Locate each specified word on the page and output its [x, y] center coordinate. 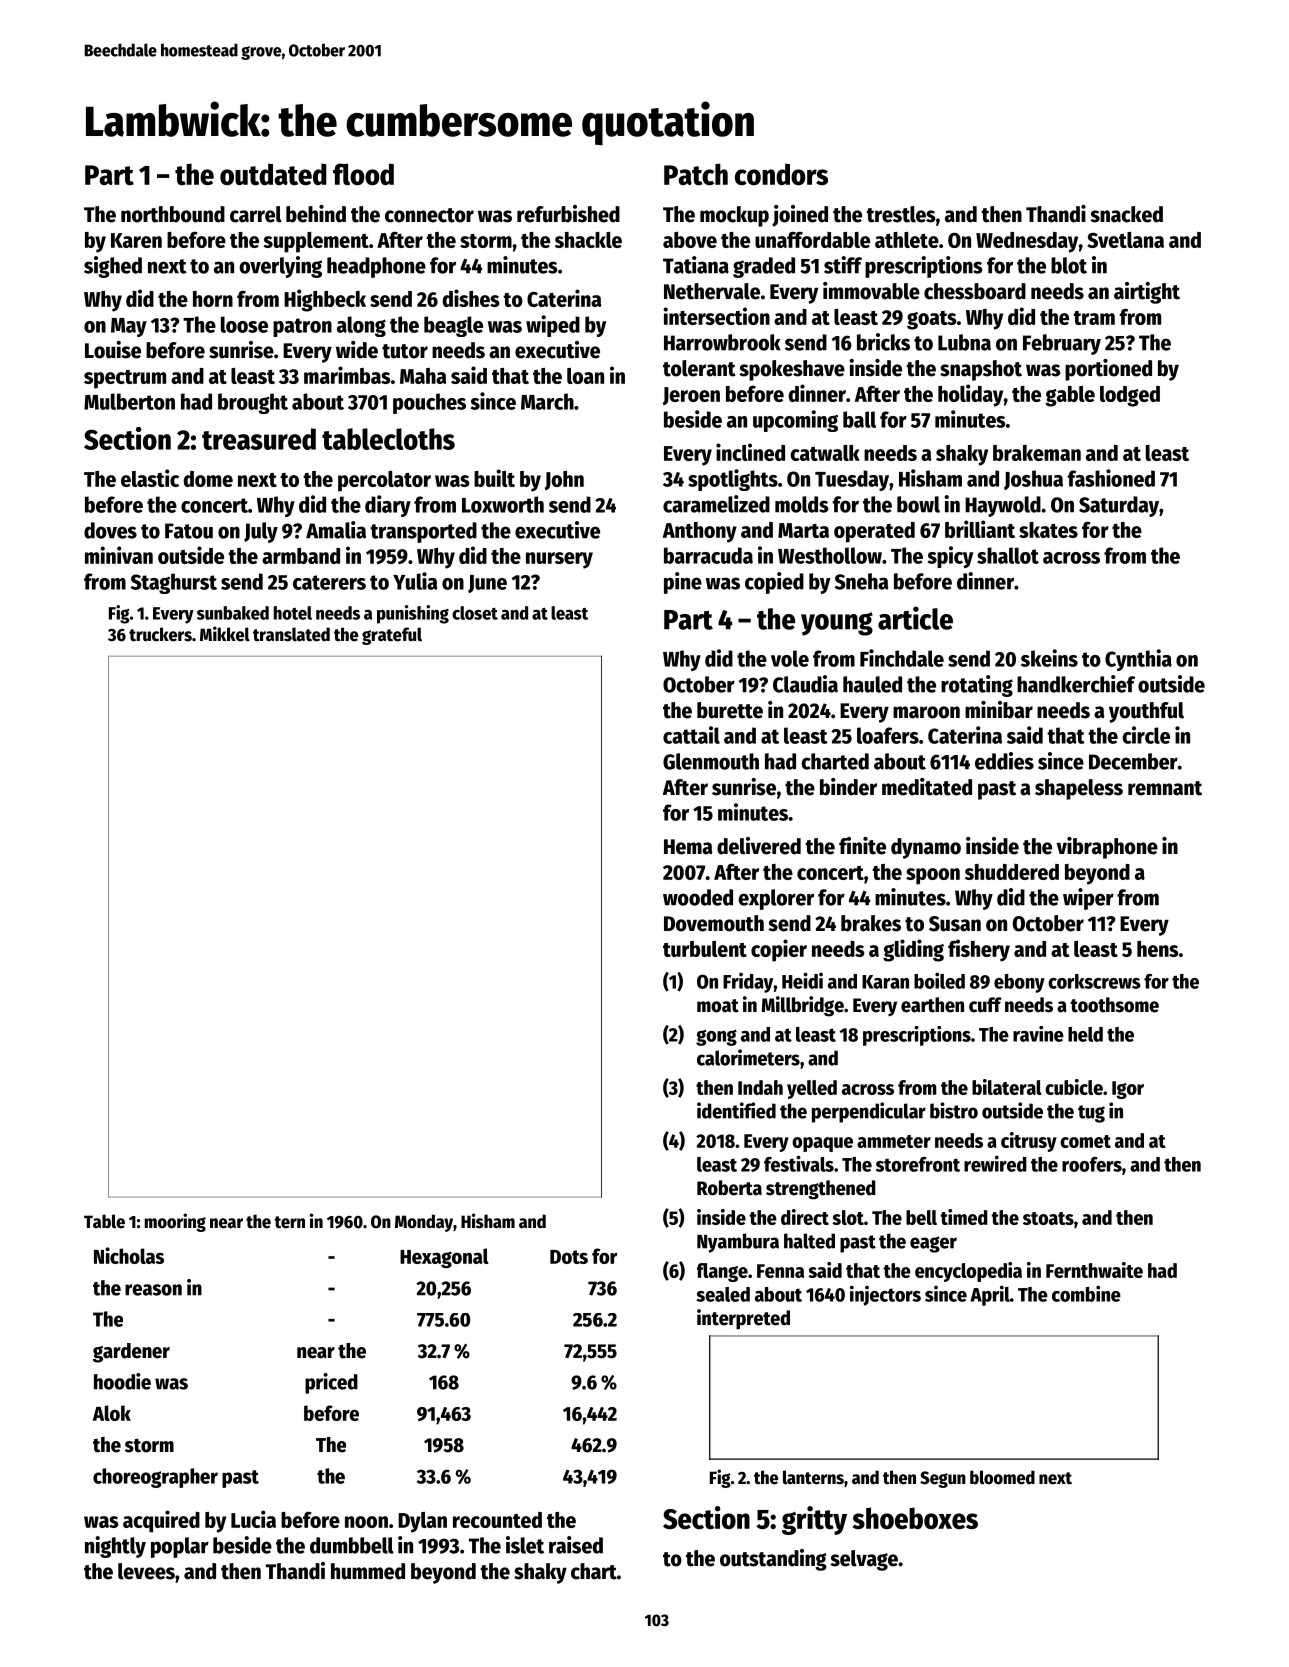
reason [153, 1290]
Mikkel [225, 634]
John [564, 480]
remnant [1165, 788]
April [990, 1295]
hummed [368, 1571]
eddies [1004, 761]
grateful [392, 636]
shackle [588, 240]
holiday [970, 395]
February [1062, 344]
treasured [259, 439]
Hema [688, 847]
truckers [160, 634]
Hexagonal [444, 1258]
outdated [273, 174]
